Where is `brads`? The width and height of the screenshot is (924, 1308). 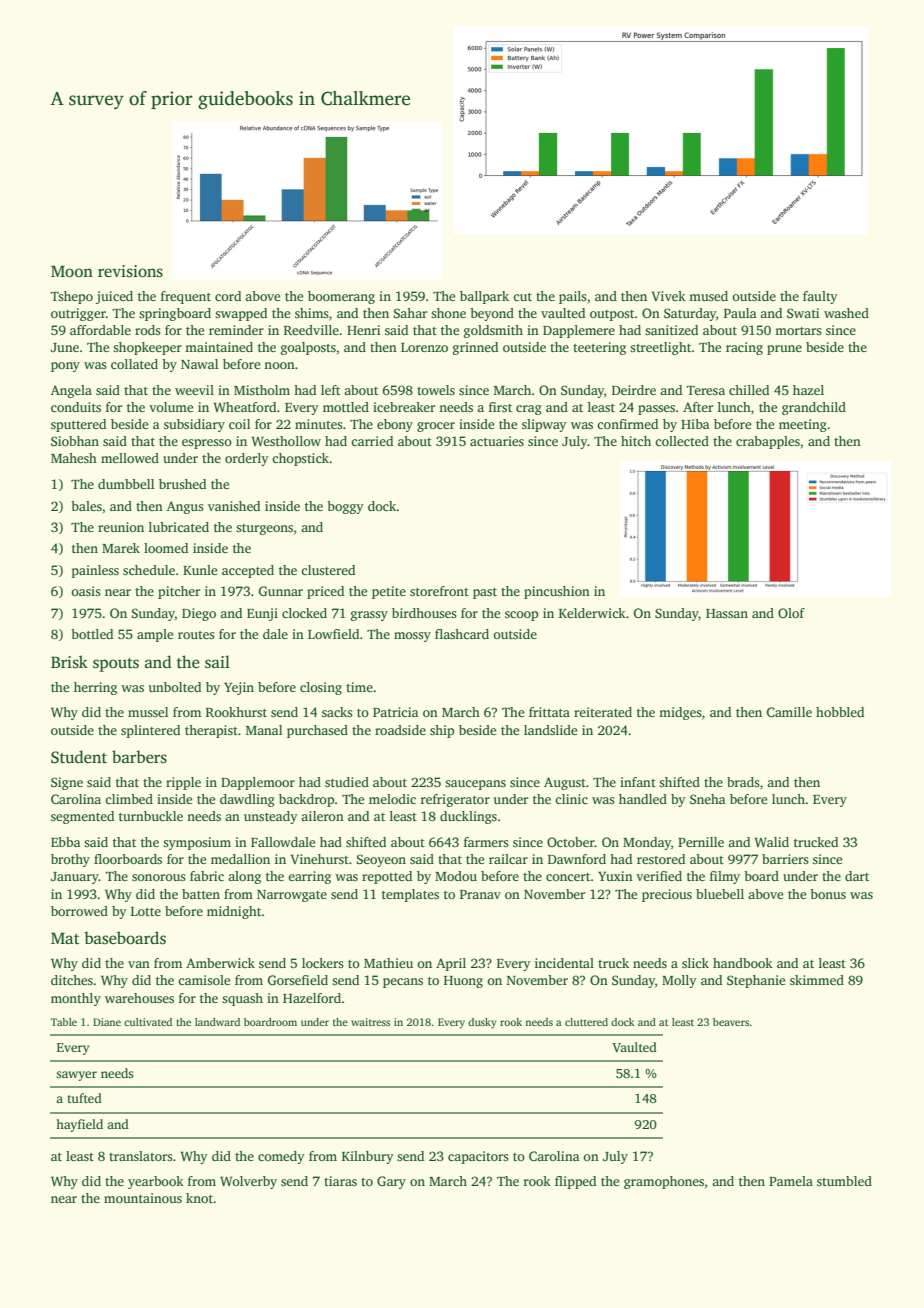
brads is located at coordinates (743, 782).
